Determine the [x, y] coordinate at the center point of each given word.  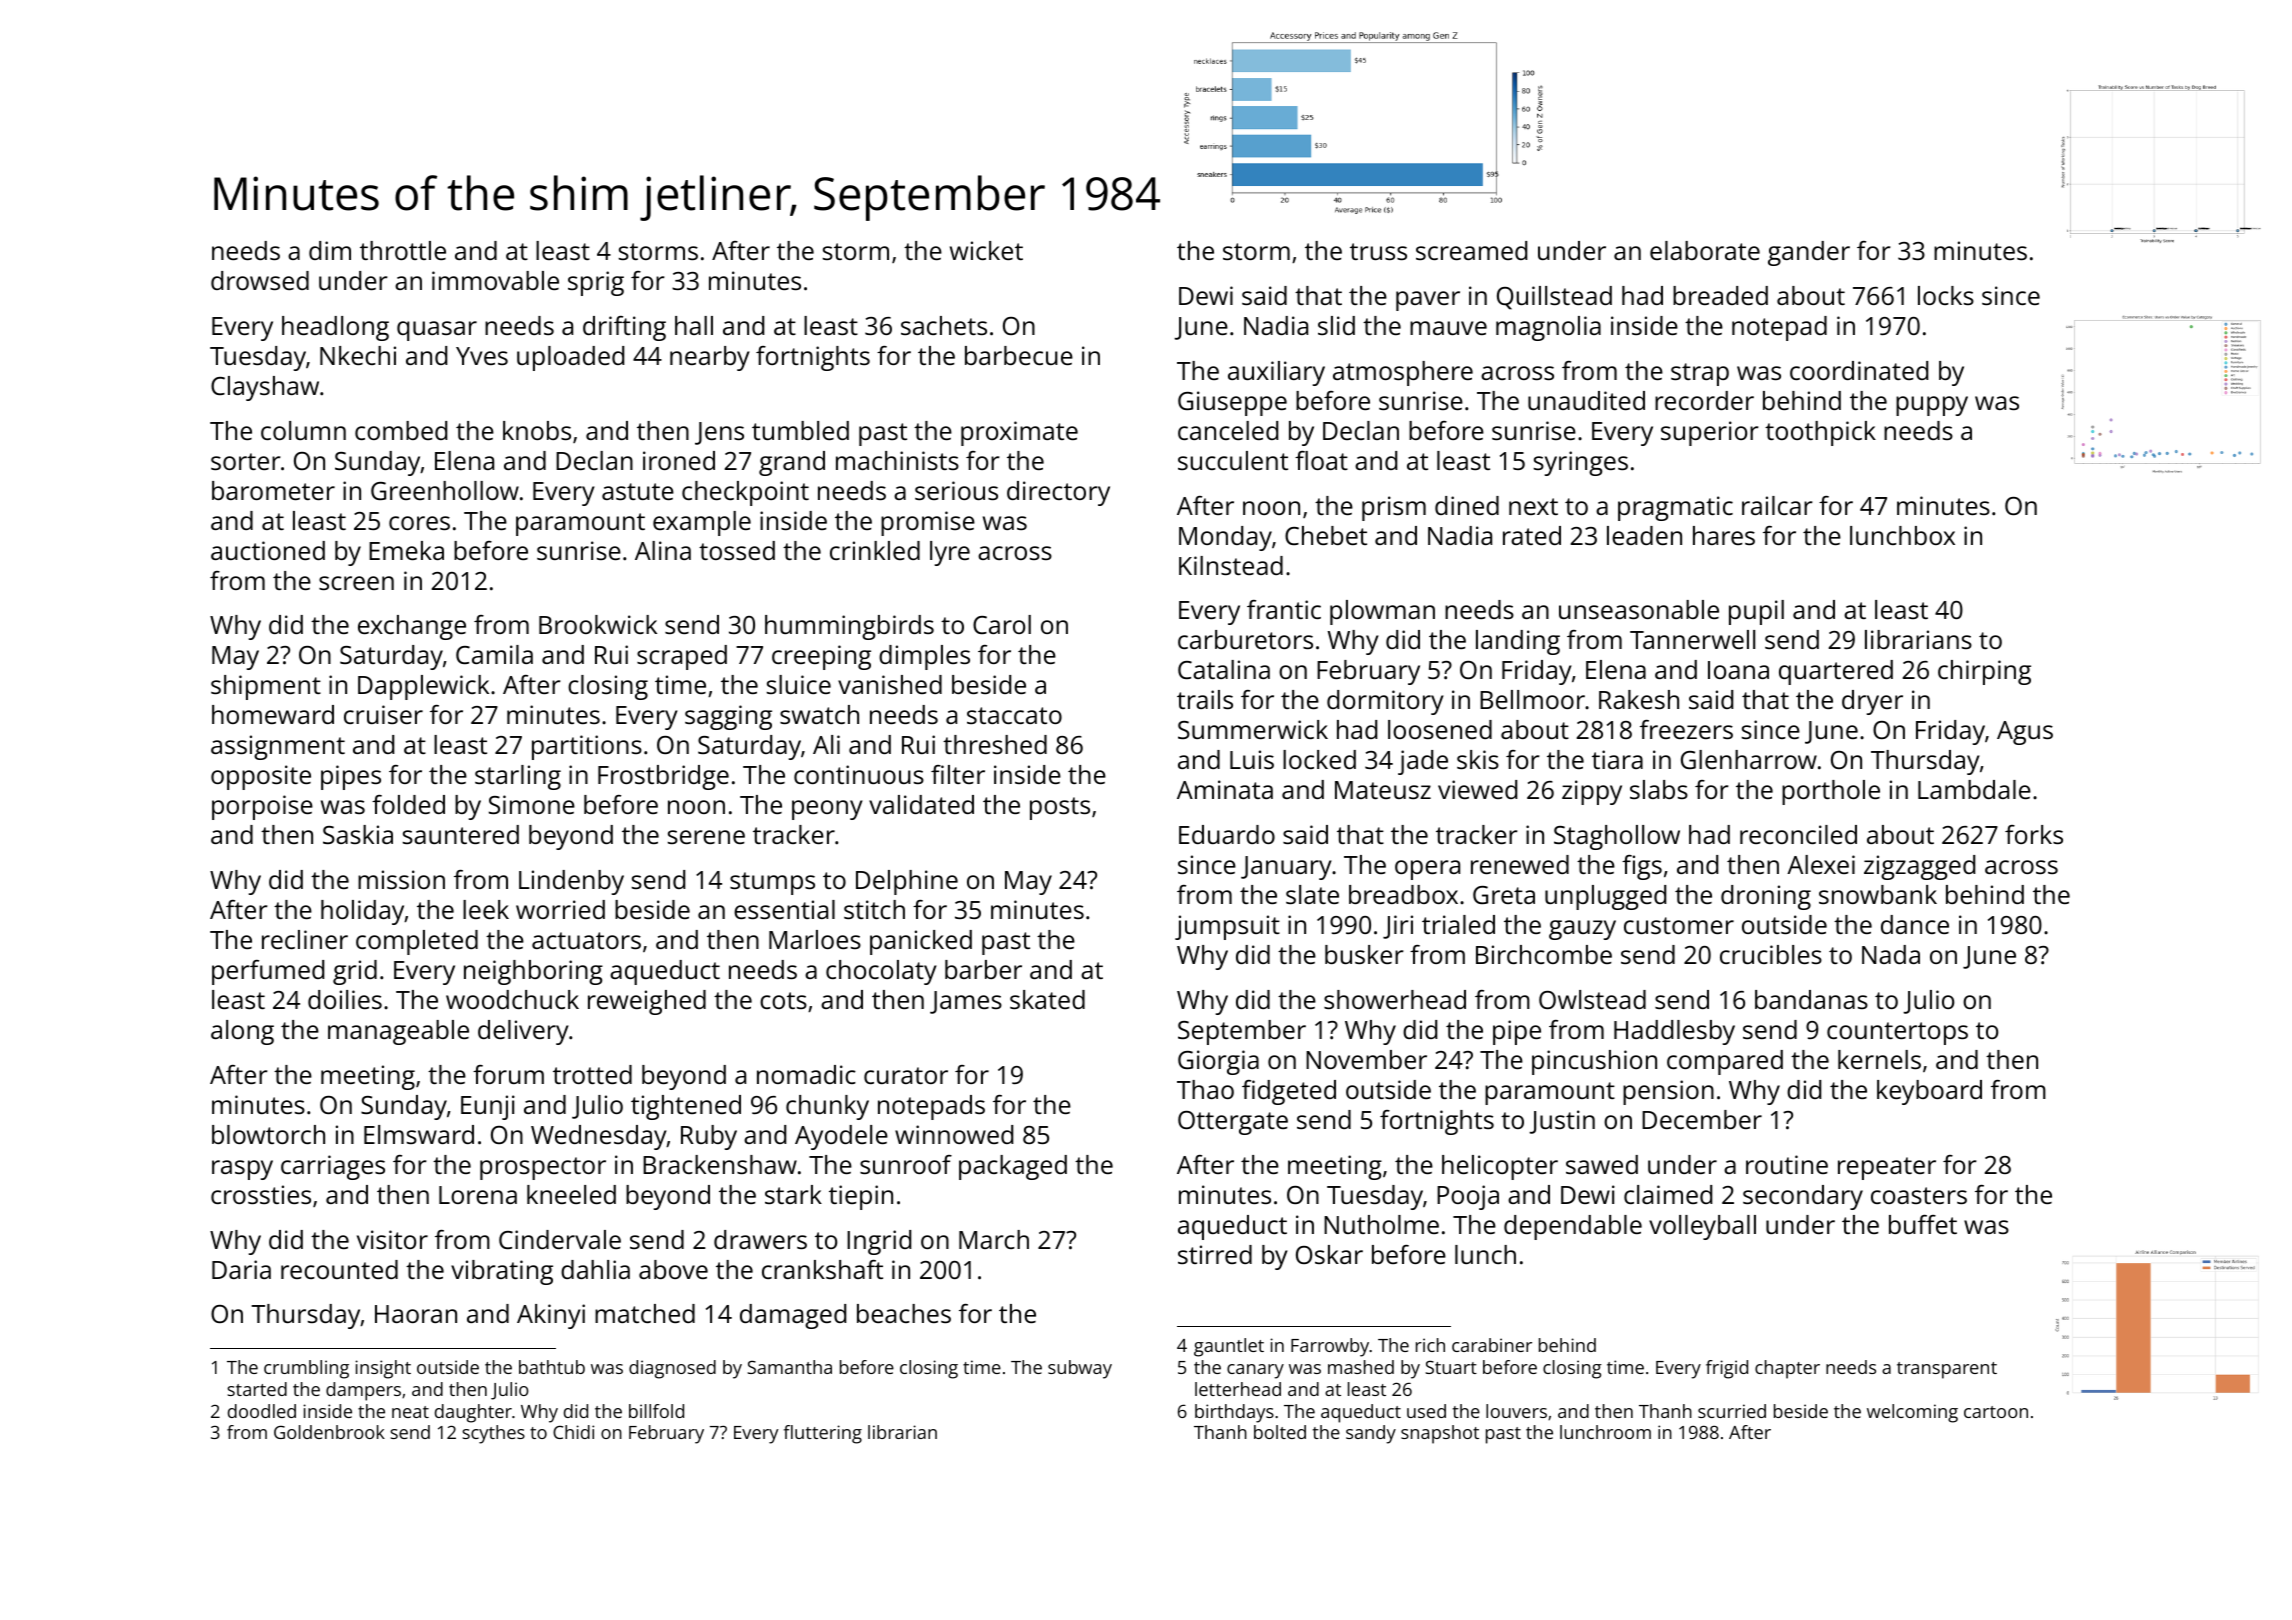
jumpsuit [1227, 927]
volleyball [1702, 1227]
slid [1336, 325]
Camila [494, 654]
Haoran [416, 1314]
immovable [495, 280]
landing [1518, 642]
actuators [586, 940]
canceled [1228, 430]
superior [1710, 433]
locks [1946, 295]
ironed [679, 460]
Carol [1002, 624]
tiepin [861, 1197]
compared [1725, 1062]
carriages [333, 1167]
